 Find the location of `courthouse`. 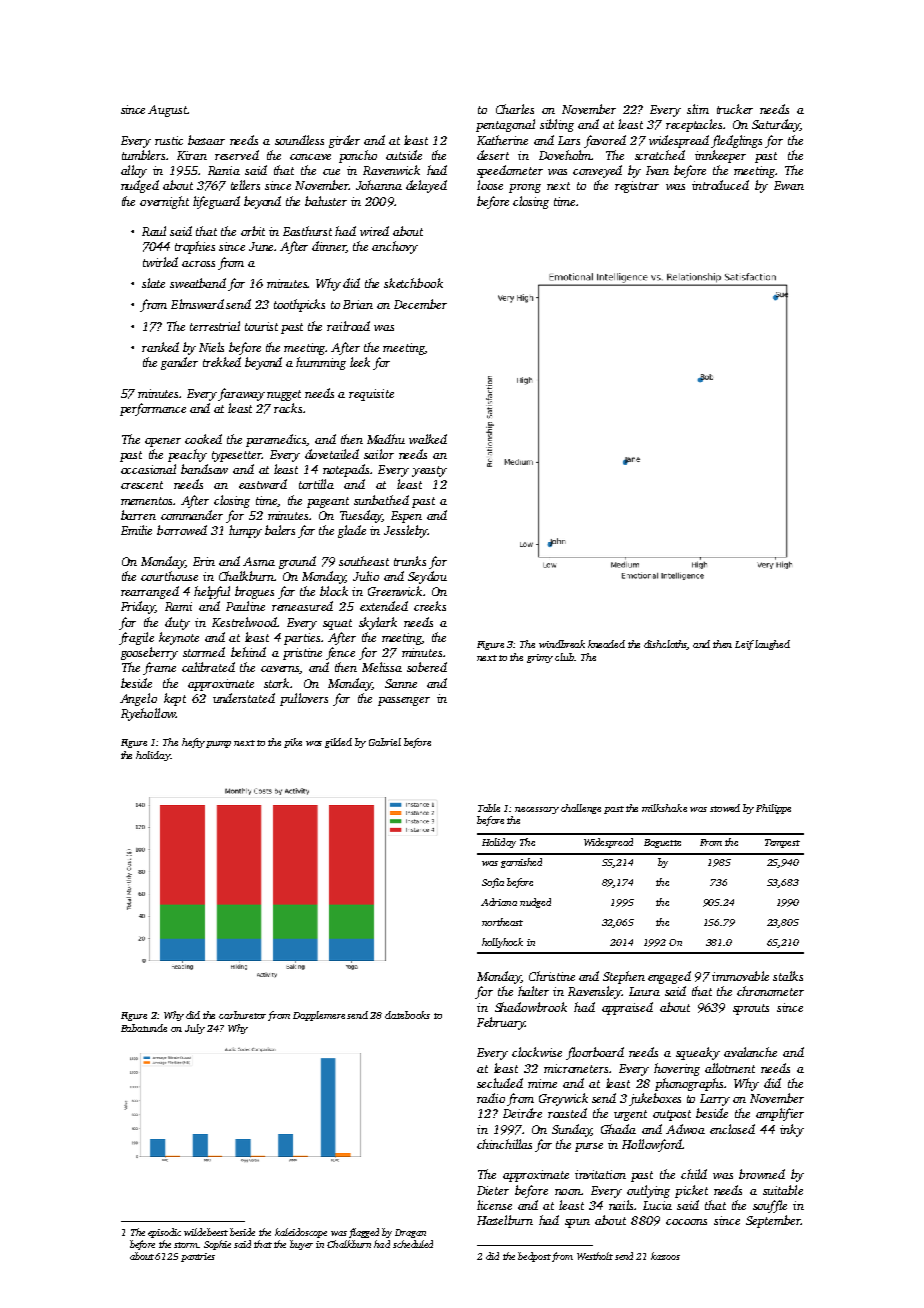

courthouse is located at coordinates (169, 576).
